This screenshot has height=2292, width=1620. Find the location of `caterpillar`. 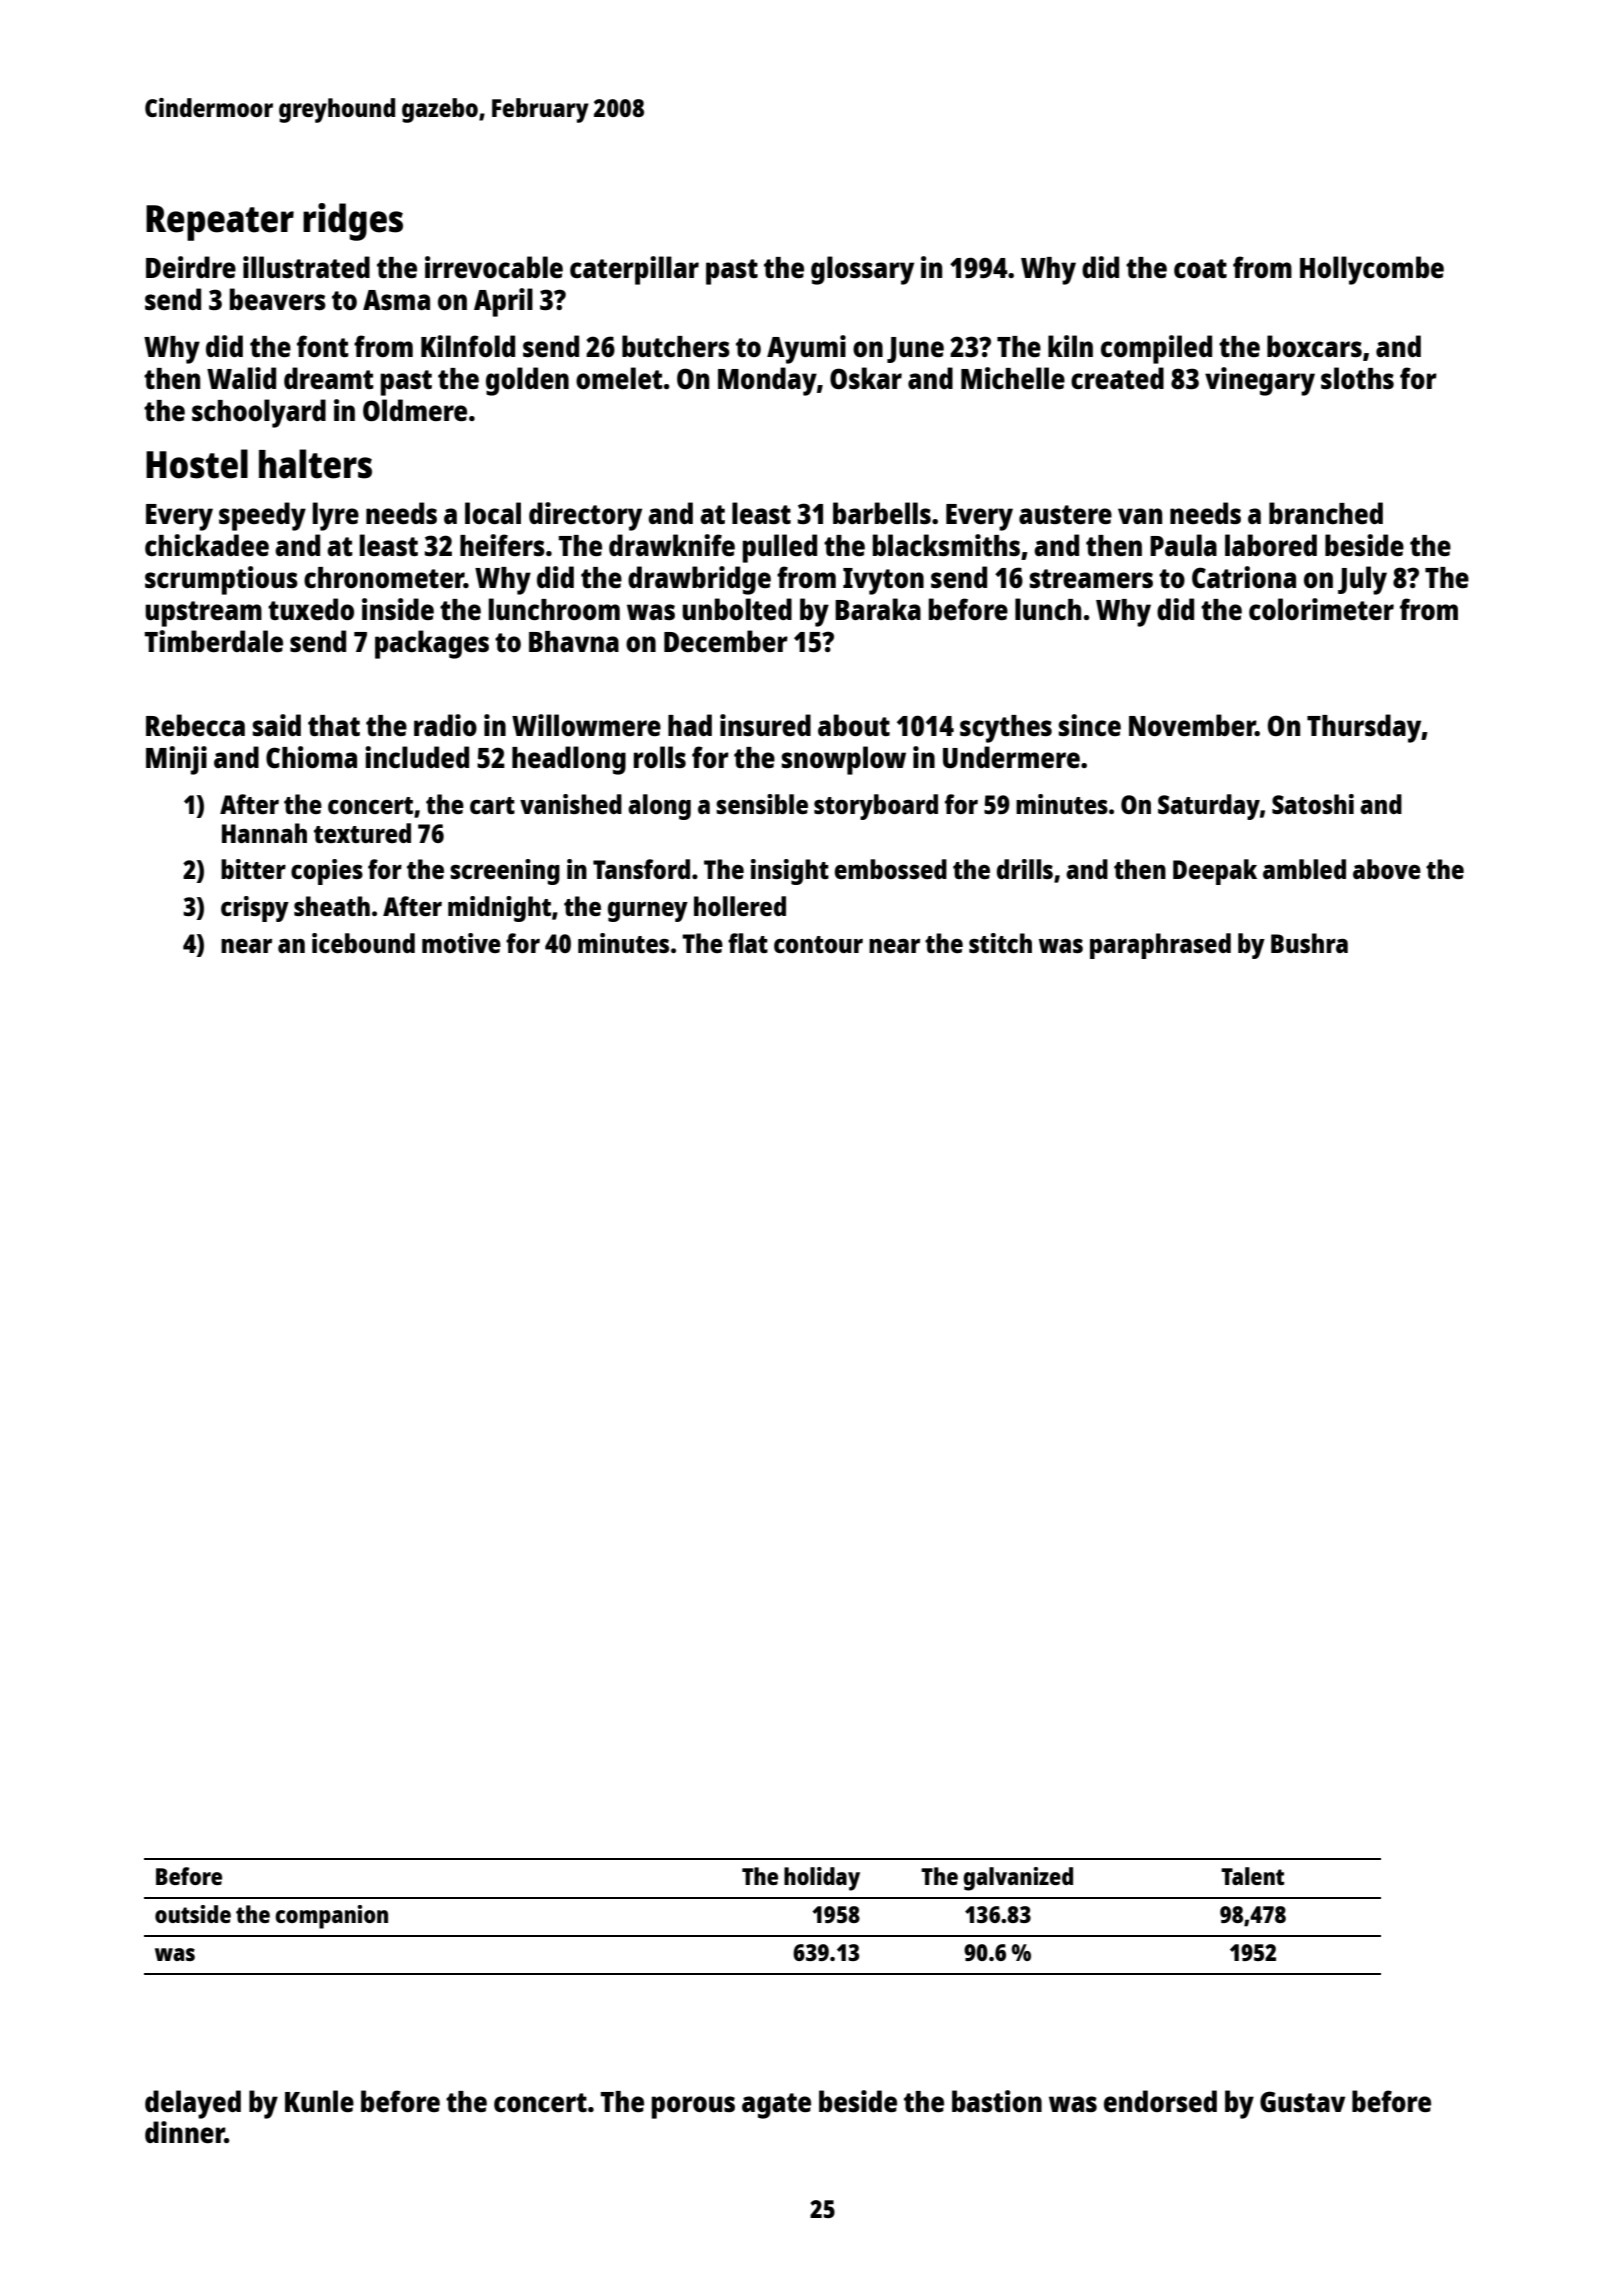

caterpillar is located at coordinates (634, 270).
